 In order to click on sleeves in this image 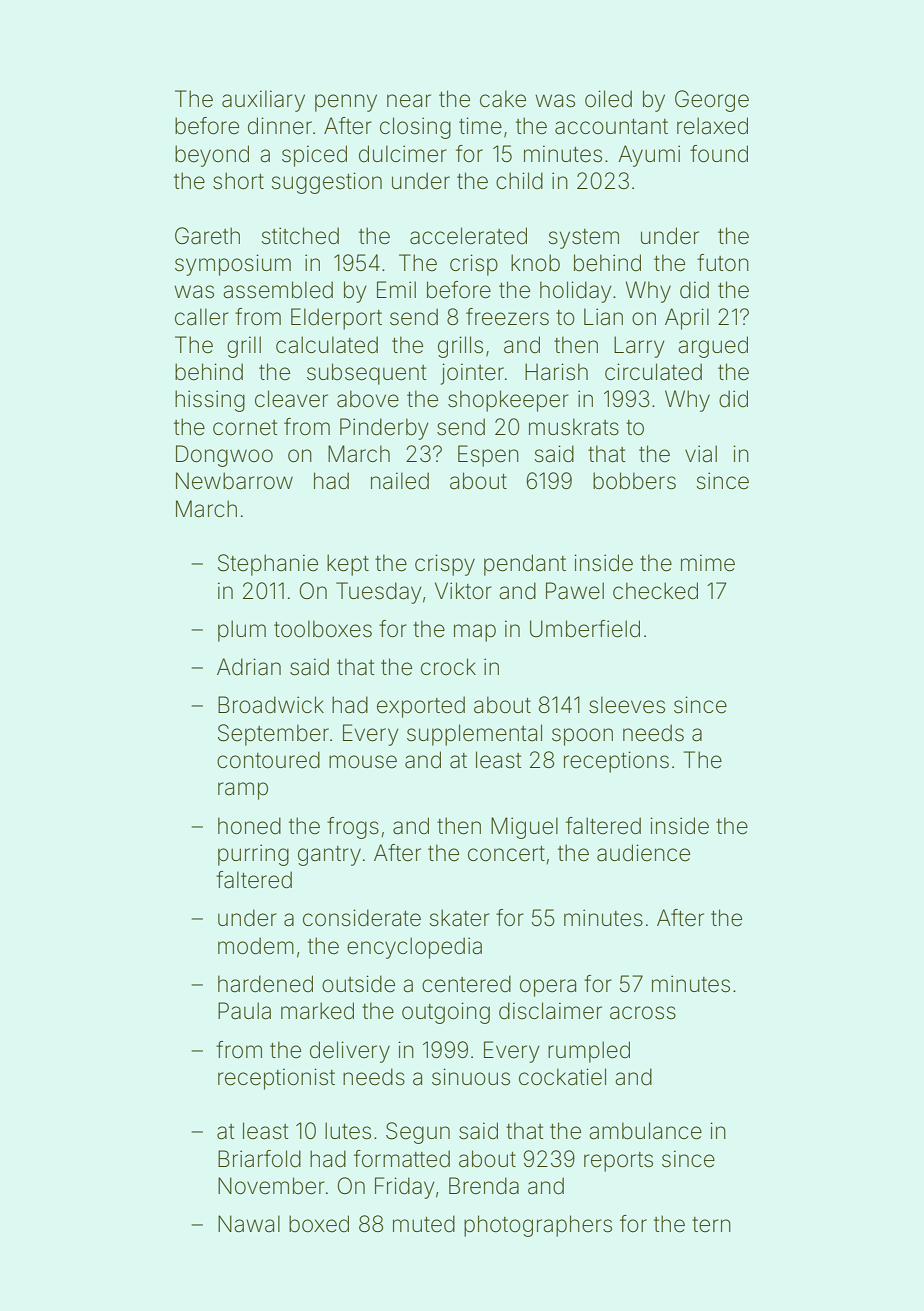, I will do `click(627, 705)`.
